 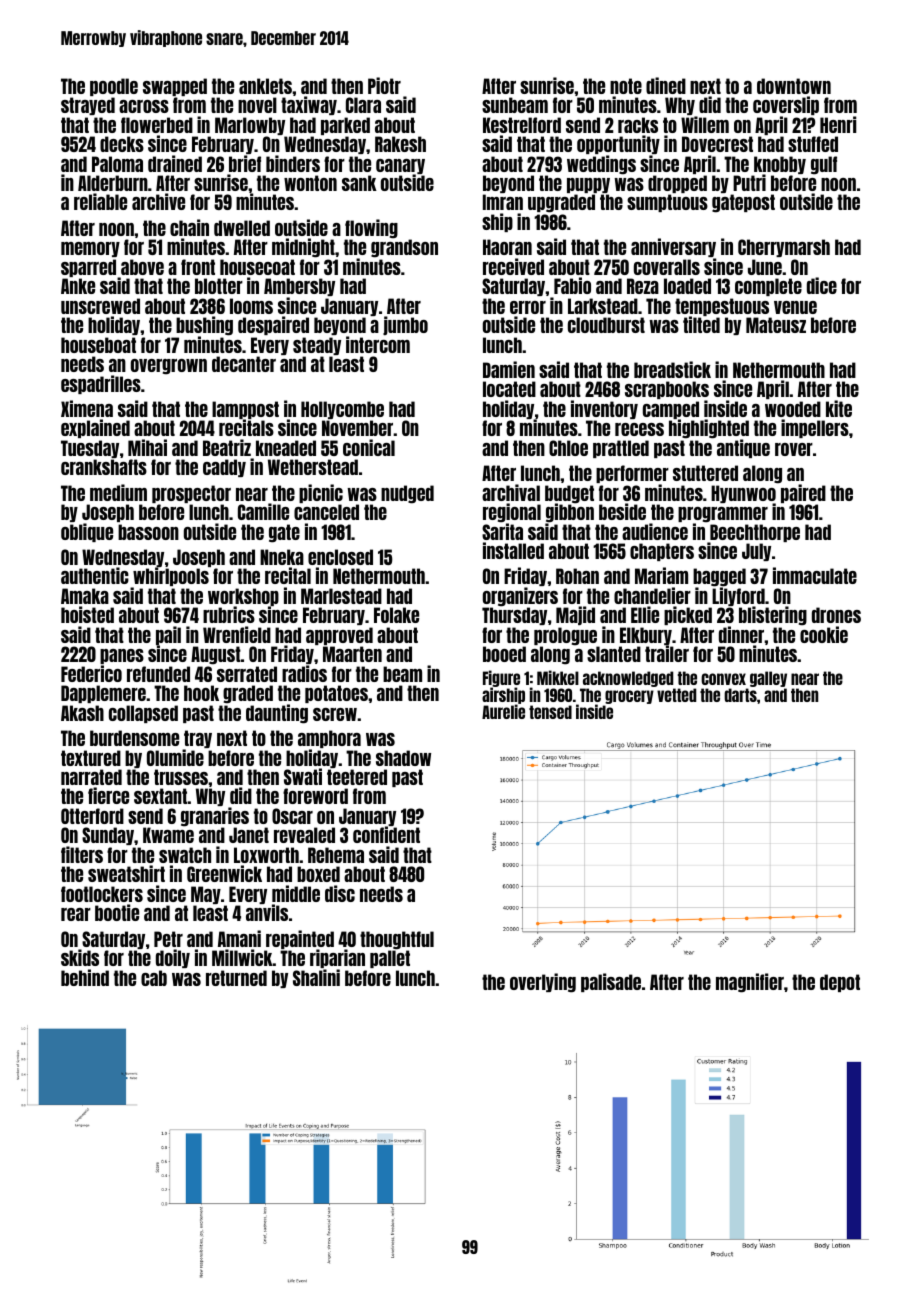 What do you see at coordinates (662, 552) in the image?
I see `chapters` at bounding box center [662, 552].
